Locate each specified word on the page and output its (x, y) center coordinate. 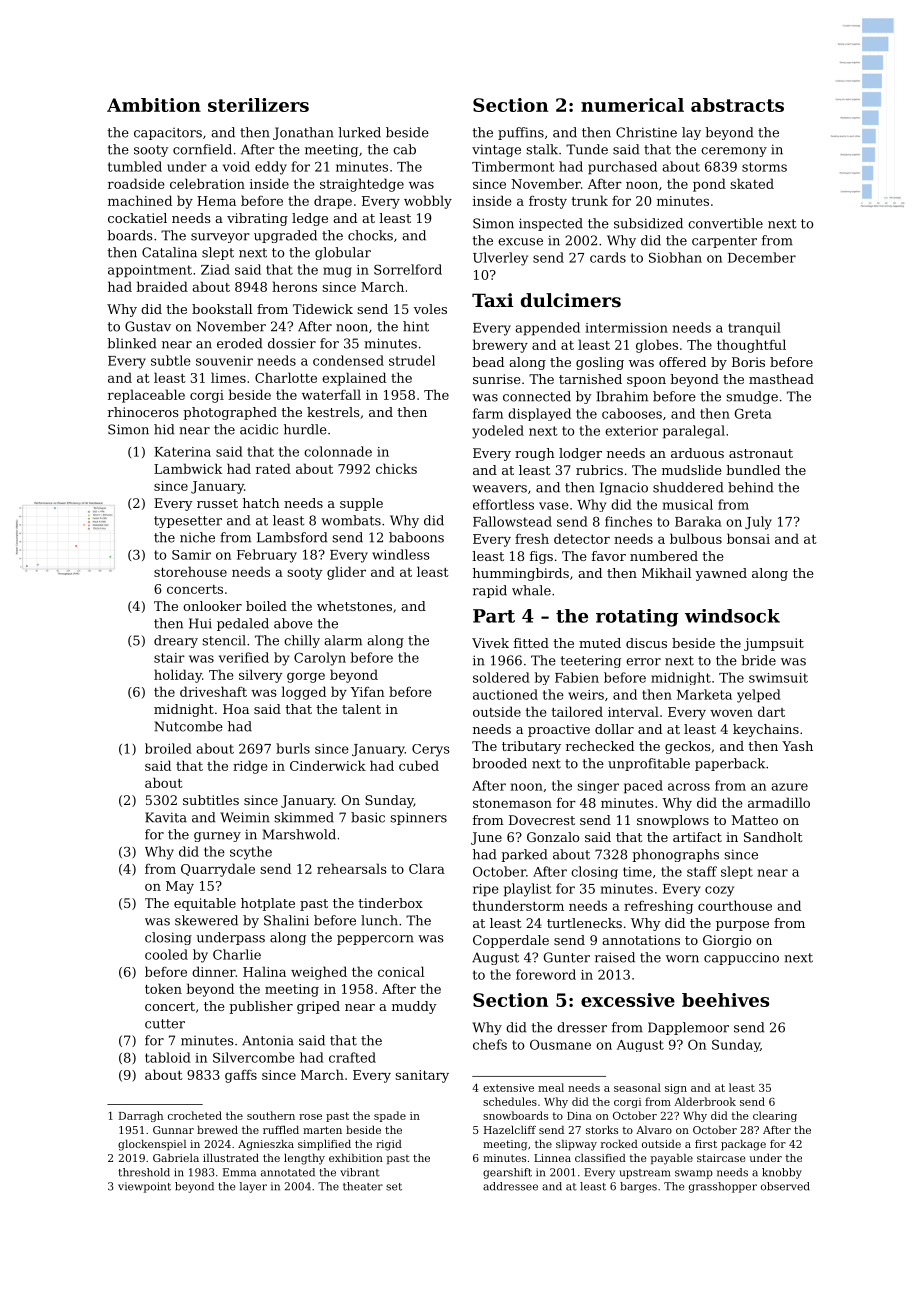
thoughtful (751, 346)
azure (789, 787)
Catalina (169, 252)
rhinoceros (143, 412)
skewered (206, 920)
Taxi (492, 300)
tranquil (754, 329)
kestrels (333, 412)
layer (253, 1187)
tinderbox (390, 903)
